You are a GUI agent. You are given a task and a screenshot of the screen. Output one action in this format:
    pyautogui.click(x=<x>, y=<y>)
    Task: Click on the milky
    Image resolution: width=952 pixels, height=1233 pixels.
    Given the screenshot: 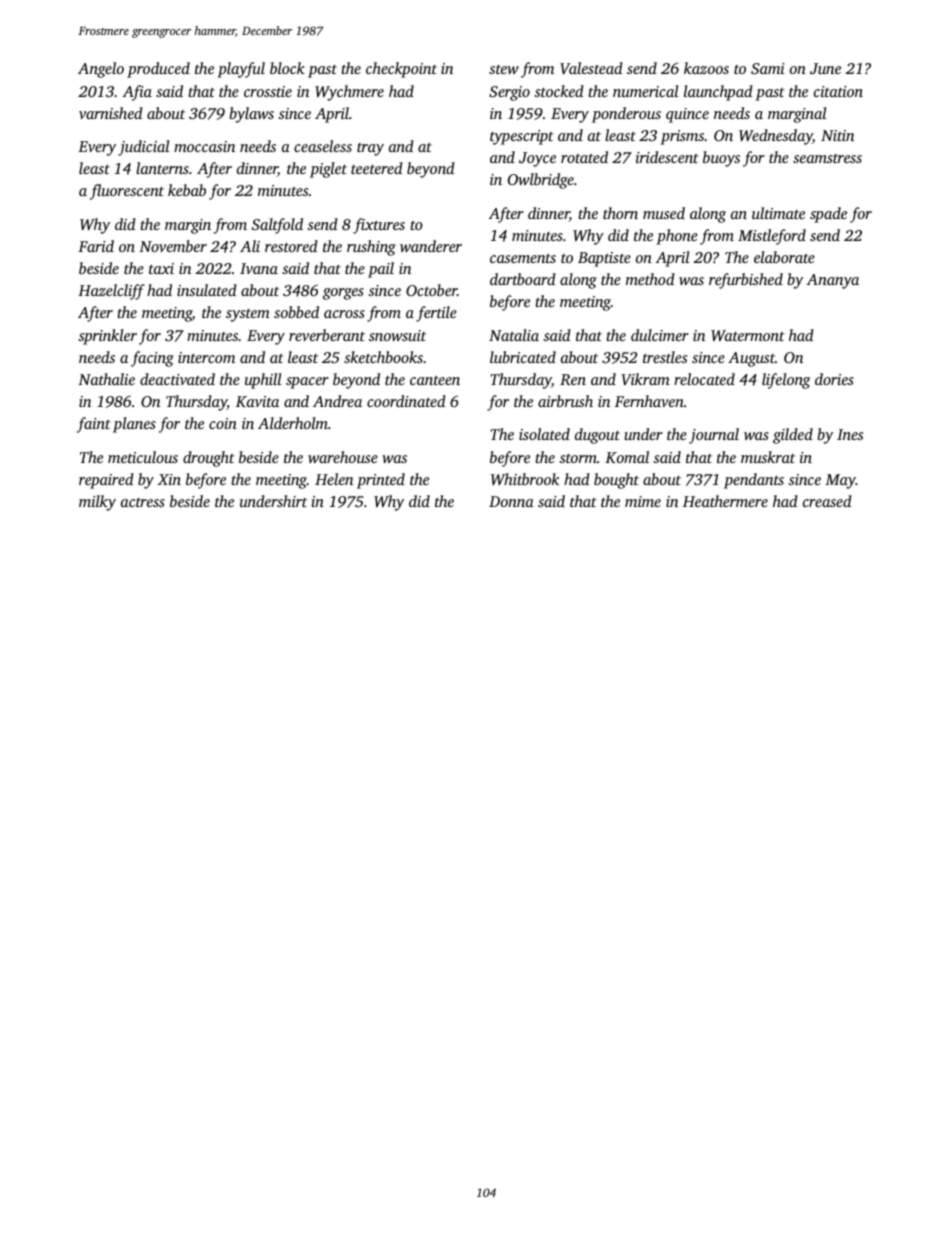 What is the action you would take?
    pyautogui.click(x=97, y=503)
